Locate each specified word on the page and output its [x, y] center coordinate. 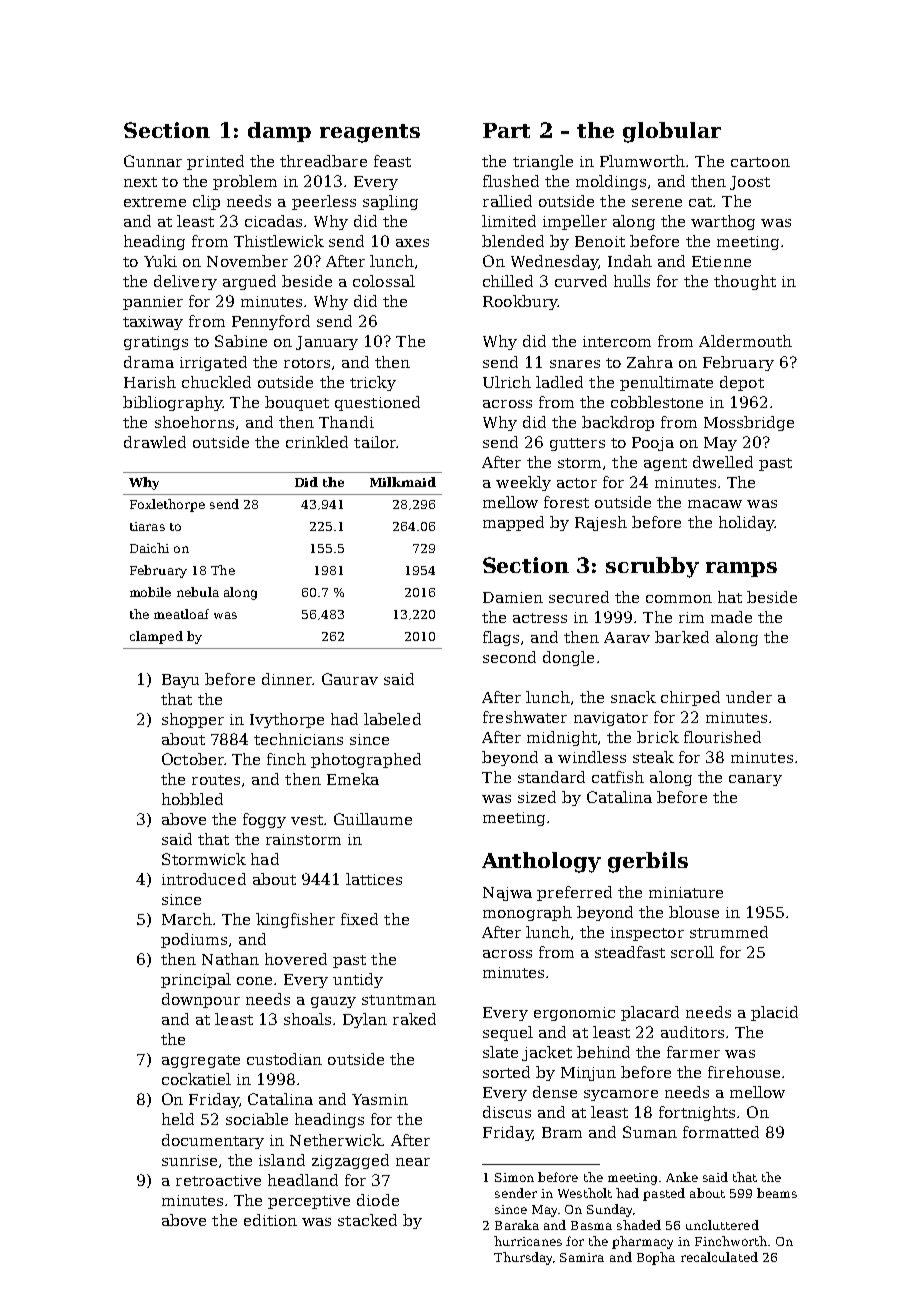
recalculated [719, 1257]
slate [500, 1052]
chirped [690, 698]
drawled [155, 442]
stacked [367, 1220]
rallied [507, 201]
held [178, 1119]
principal [196, 980]
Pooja [653, 444]
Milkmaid [403, 482]
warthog [723, 222]
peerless [324, 202]
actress [540, 618]
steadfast [630, 952]
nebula [198, 592]
